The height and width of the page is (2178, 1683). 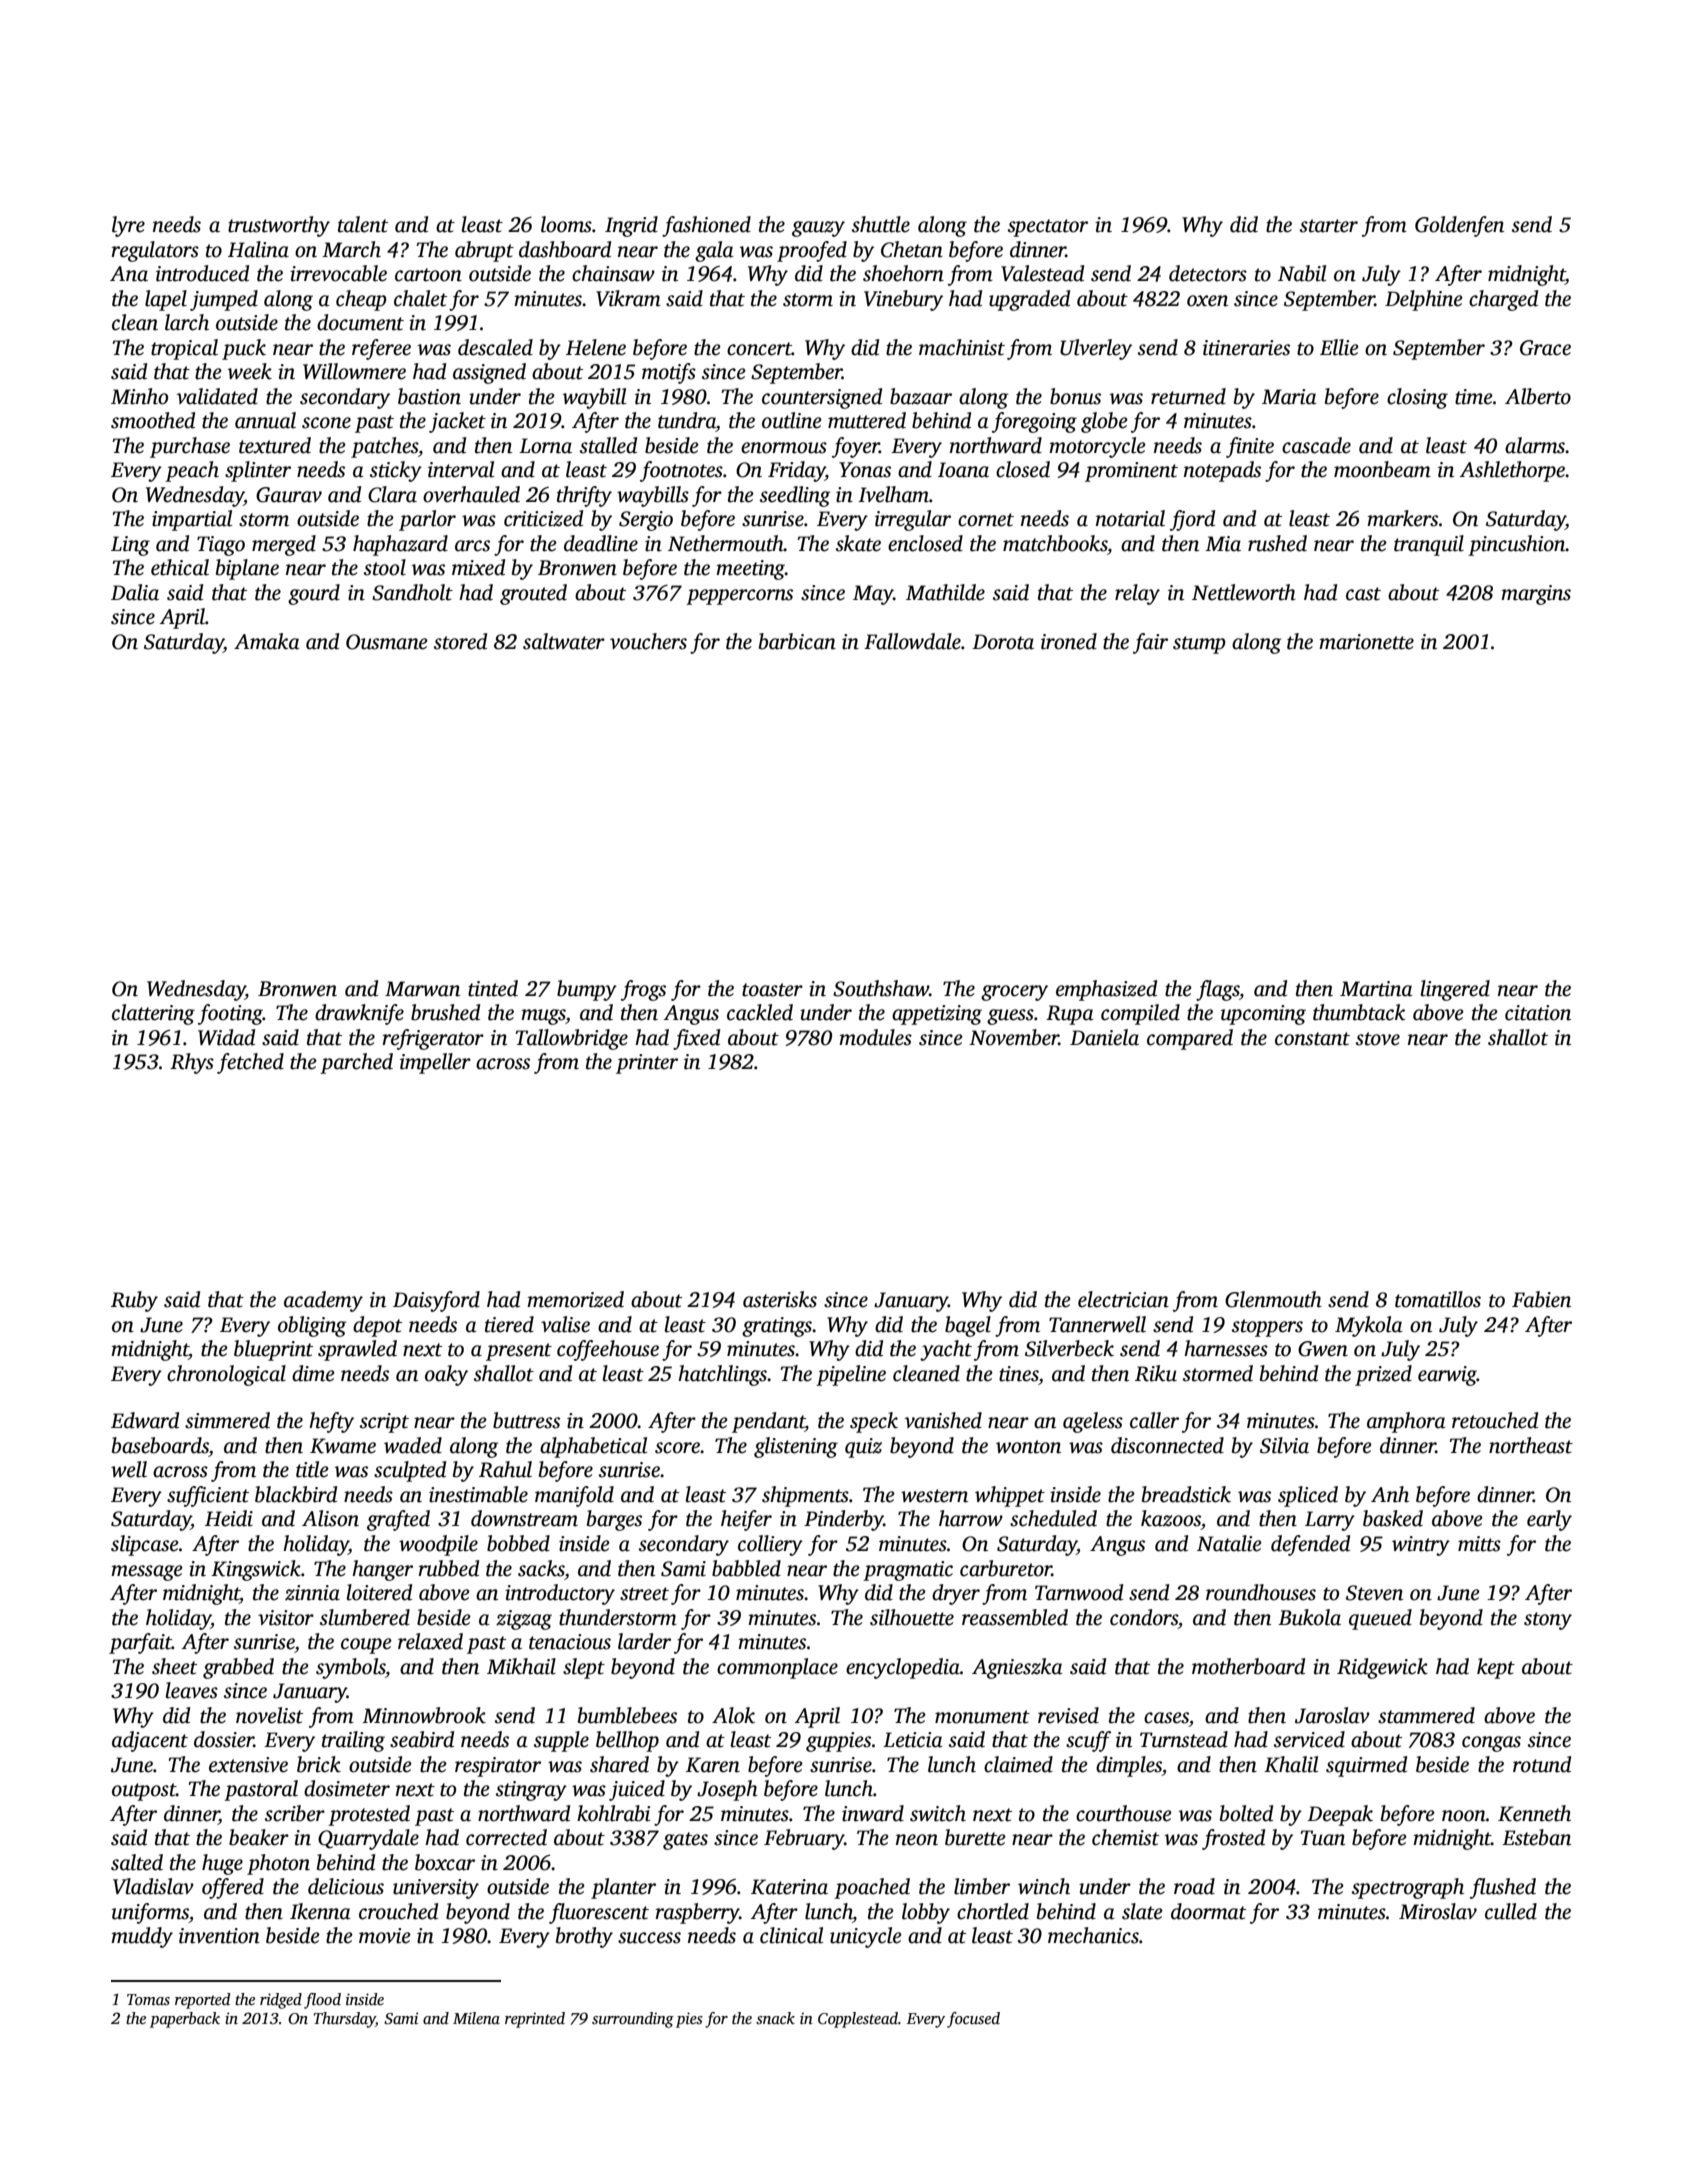 What do you see at coordinates (1534, 1813) in the page?
I see `Kenneth` at bounding box center [1534, 1813].
